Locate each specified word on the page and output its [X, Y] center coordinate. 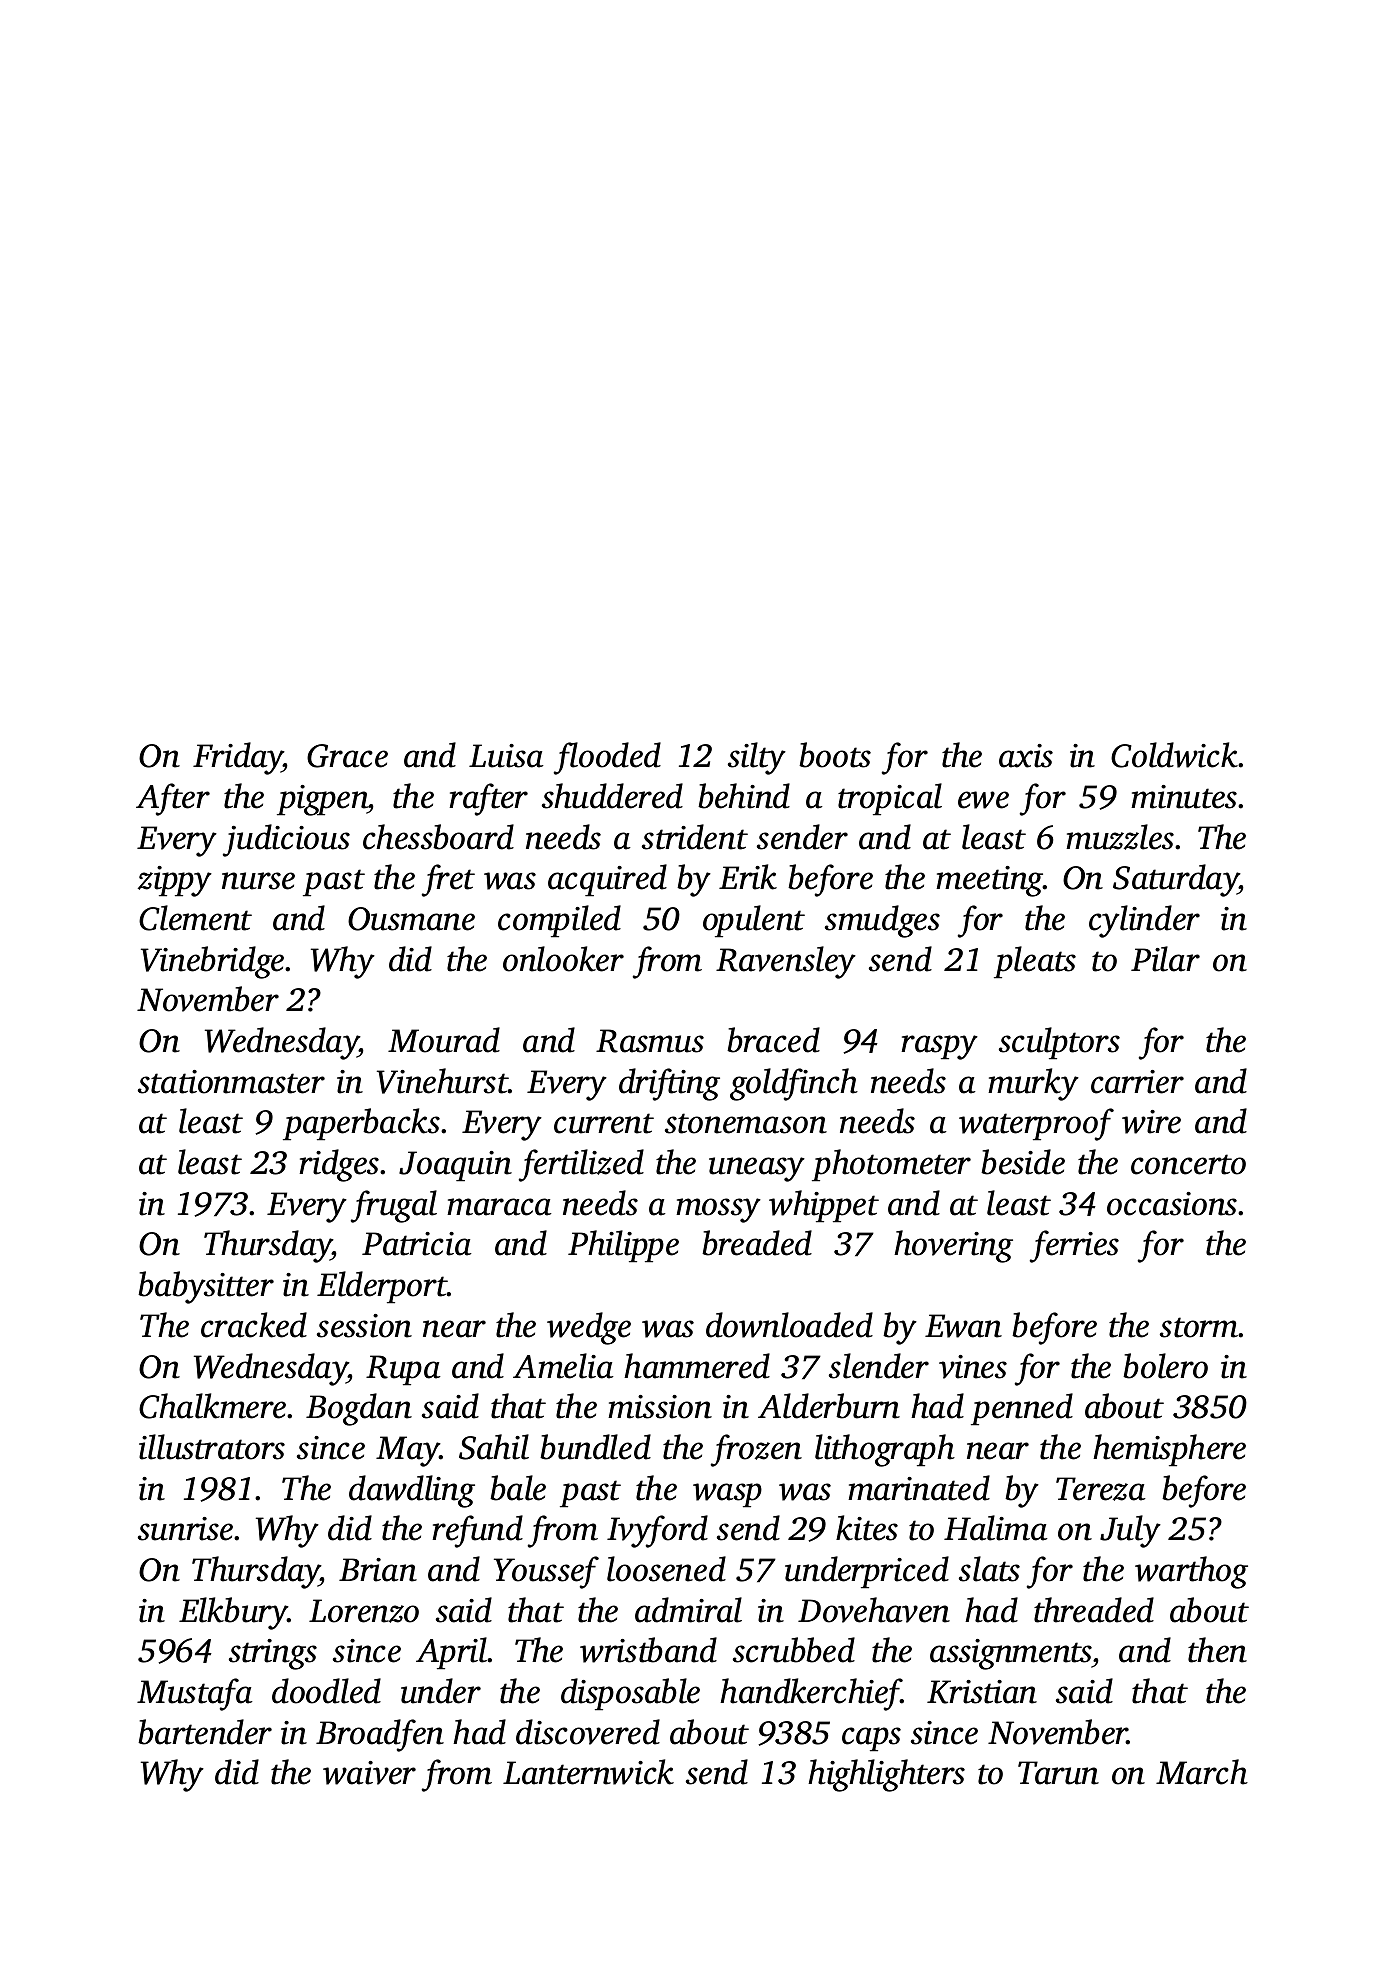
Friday [238, 758]
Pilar [1165, 959]
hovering [953, 1246]
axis [1026, 756]
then [1217, 1650]
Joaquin [455, 1166]
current [604, 1123]
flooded [607, 758]
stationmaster [231, 1082]
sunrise [185, 1529]
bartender [205, 1732]
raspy [939, 1047]
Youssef [546, 1572]
